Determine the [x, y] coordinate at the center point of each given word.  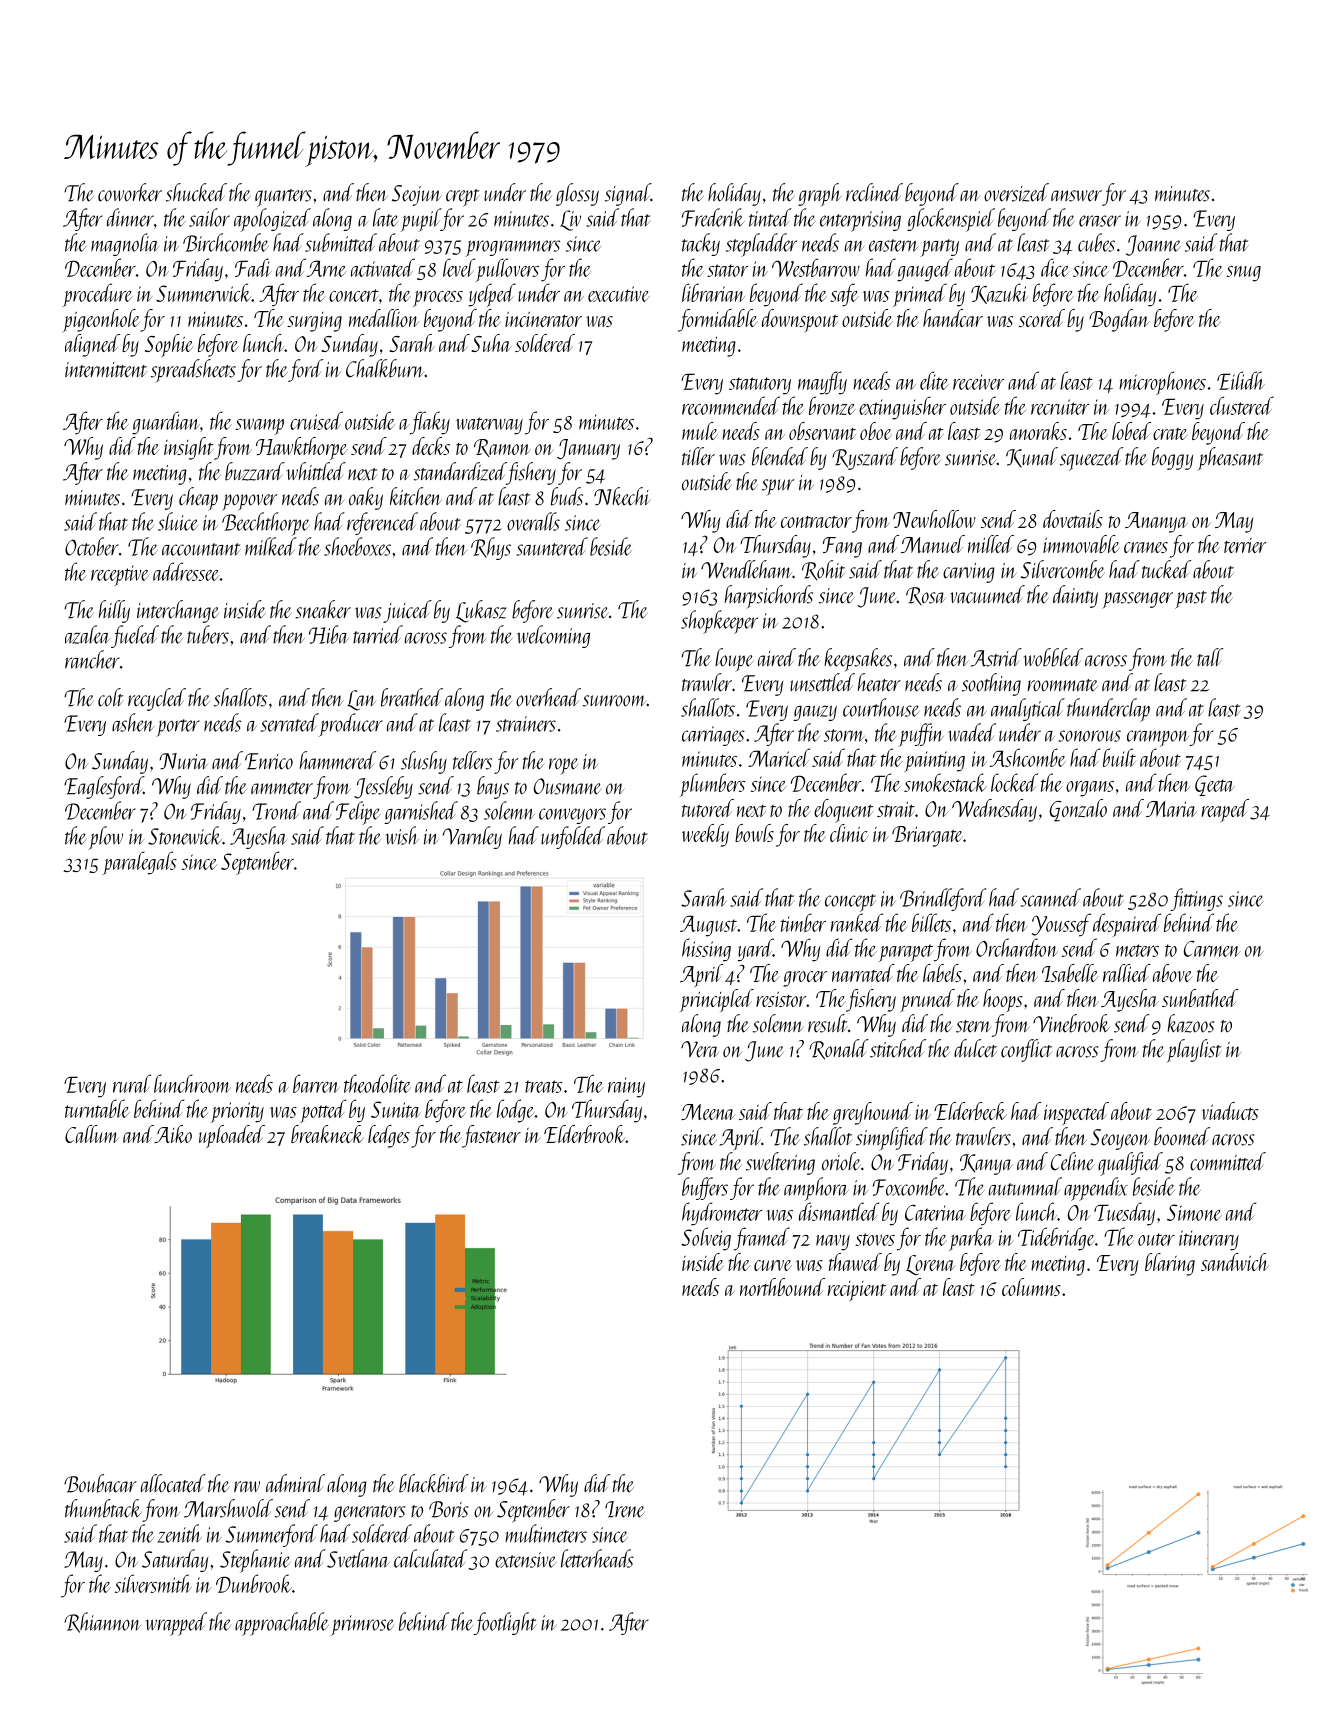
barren [316, 1083]
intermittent [106, 370]
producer [351, 725]
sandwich [1235, 1262]
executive [619, 294]
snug [1243, 274]
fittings [1196, 899]
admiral [295, 1483]
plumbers [712, 785]
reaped [1225, 811]
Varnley [472, 837]
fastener [491, 1136]
